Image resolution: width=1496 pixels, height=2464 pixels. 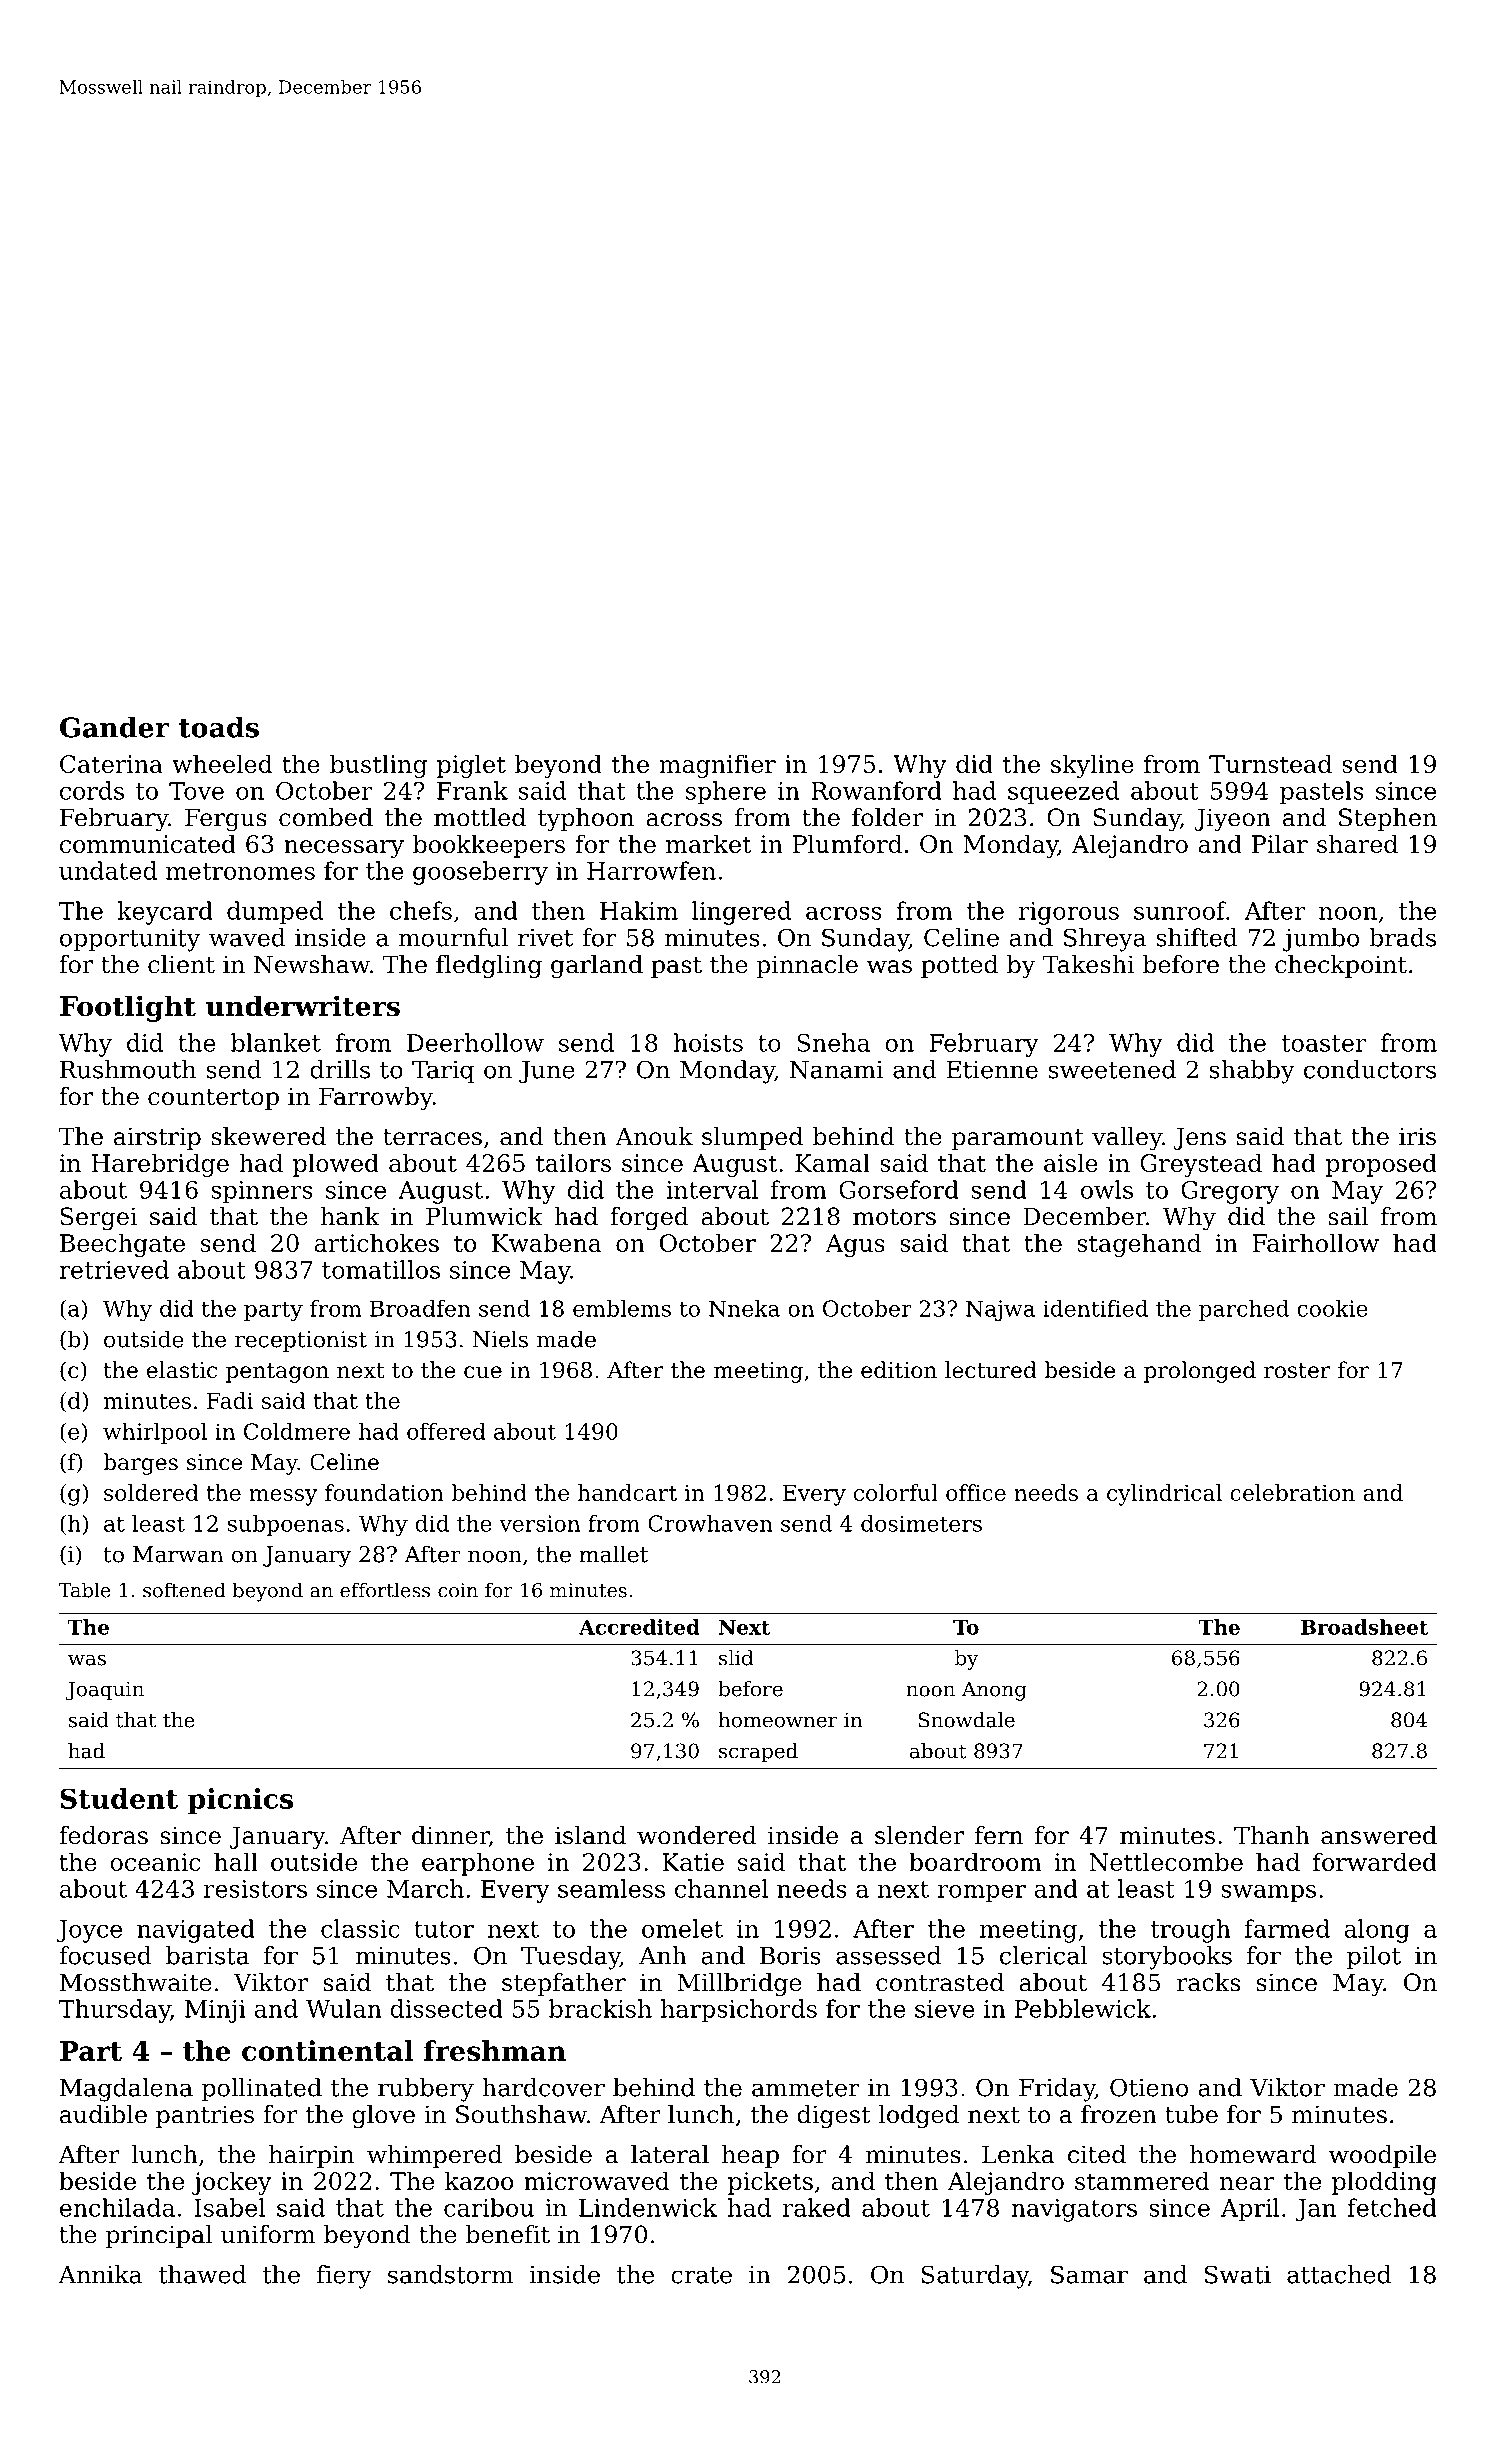 I want to click on trough, so click(x=1190, y=1931).
